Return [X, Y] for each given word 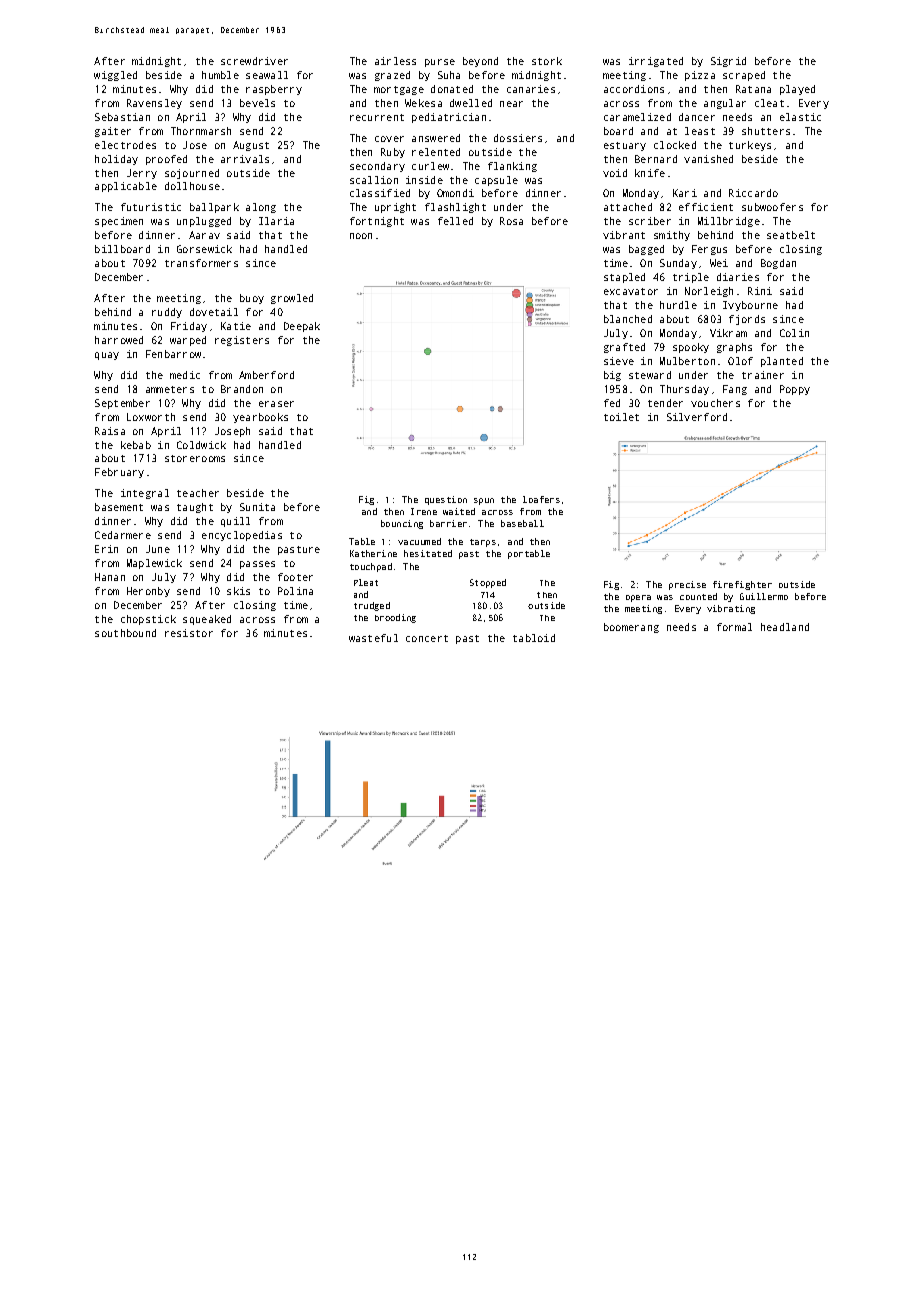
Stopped [488, 583]
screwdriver [254, 61]
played [797, 90]
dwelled [471, 103]
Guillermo [764, 596]
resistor [189, 633]
